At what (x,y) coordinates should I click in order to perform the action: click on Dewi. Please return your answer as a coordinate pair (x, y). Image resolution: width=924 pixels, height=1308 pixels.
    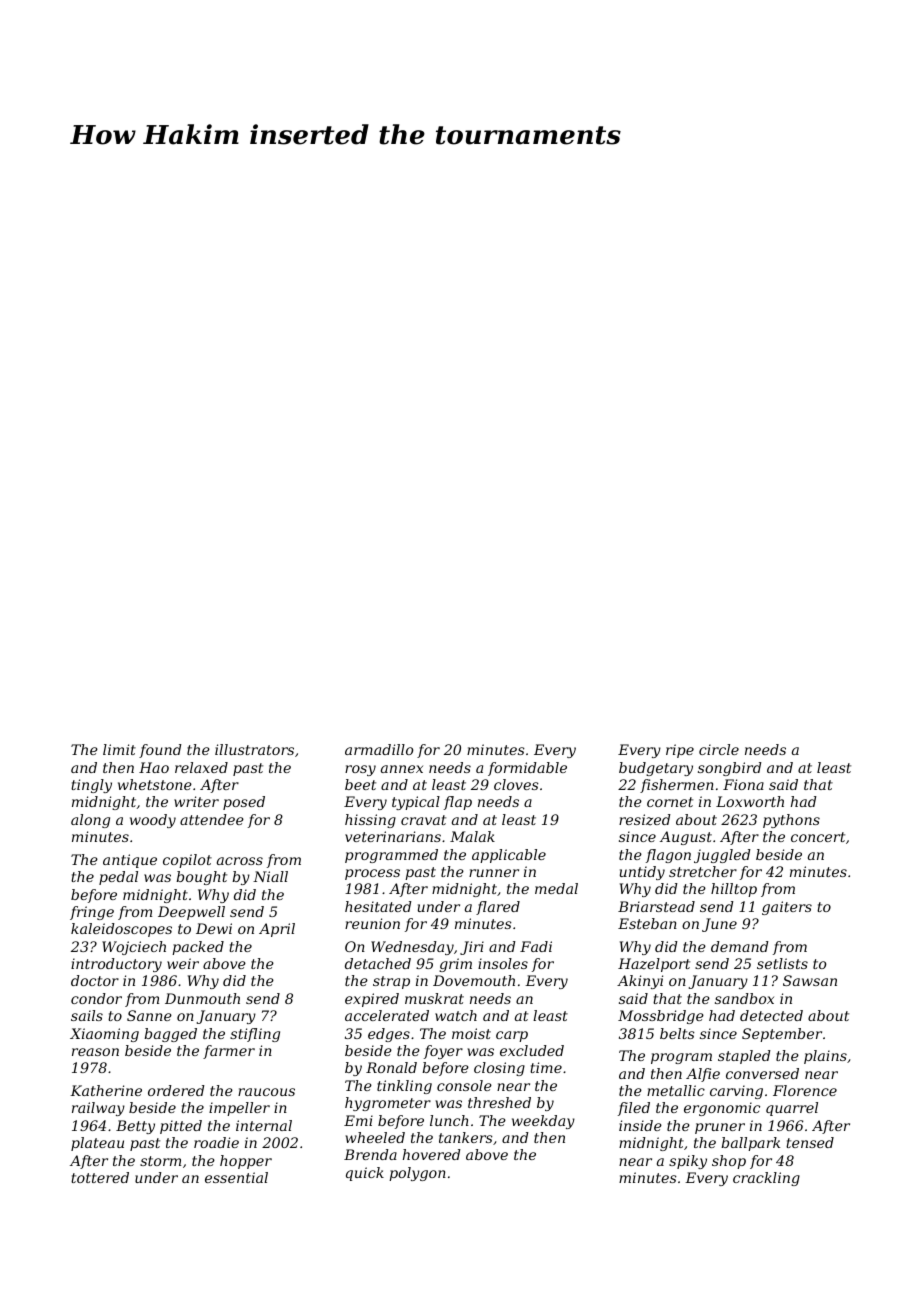
    Looking at the image, I should click on (214, 928).
